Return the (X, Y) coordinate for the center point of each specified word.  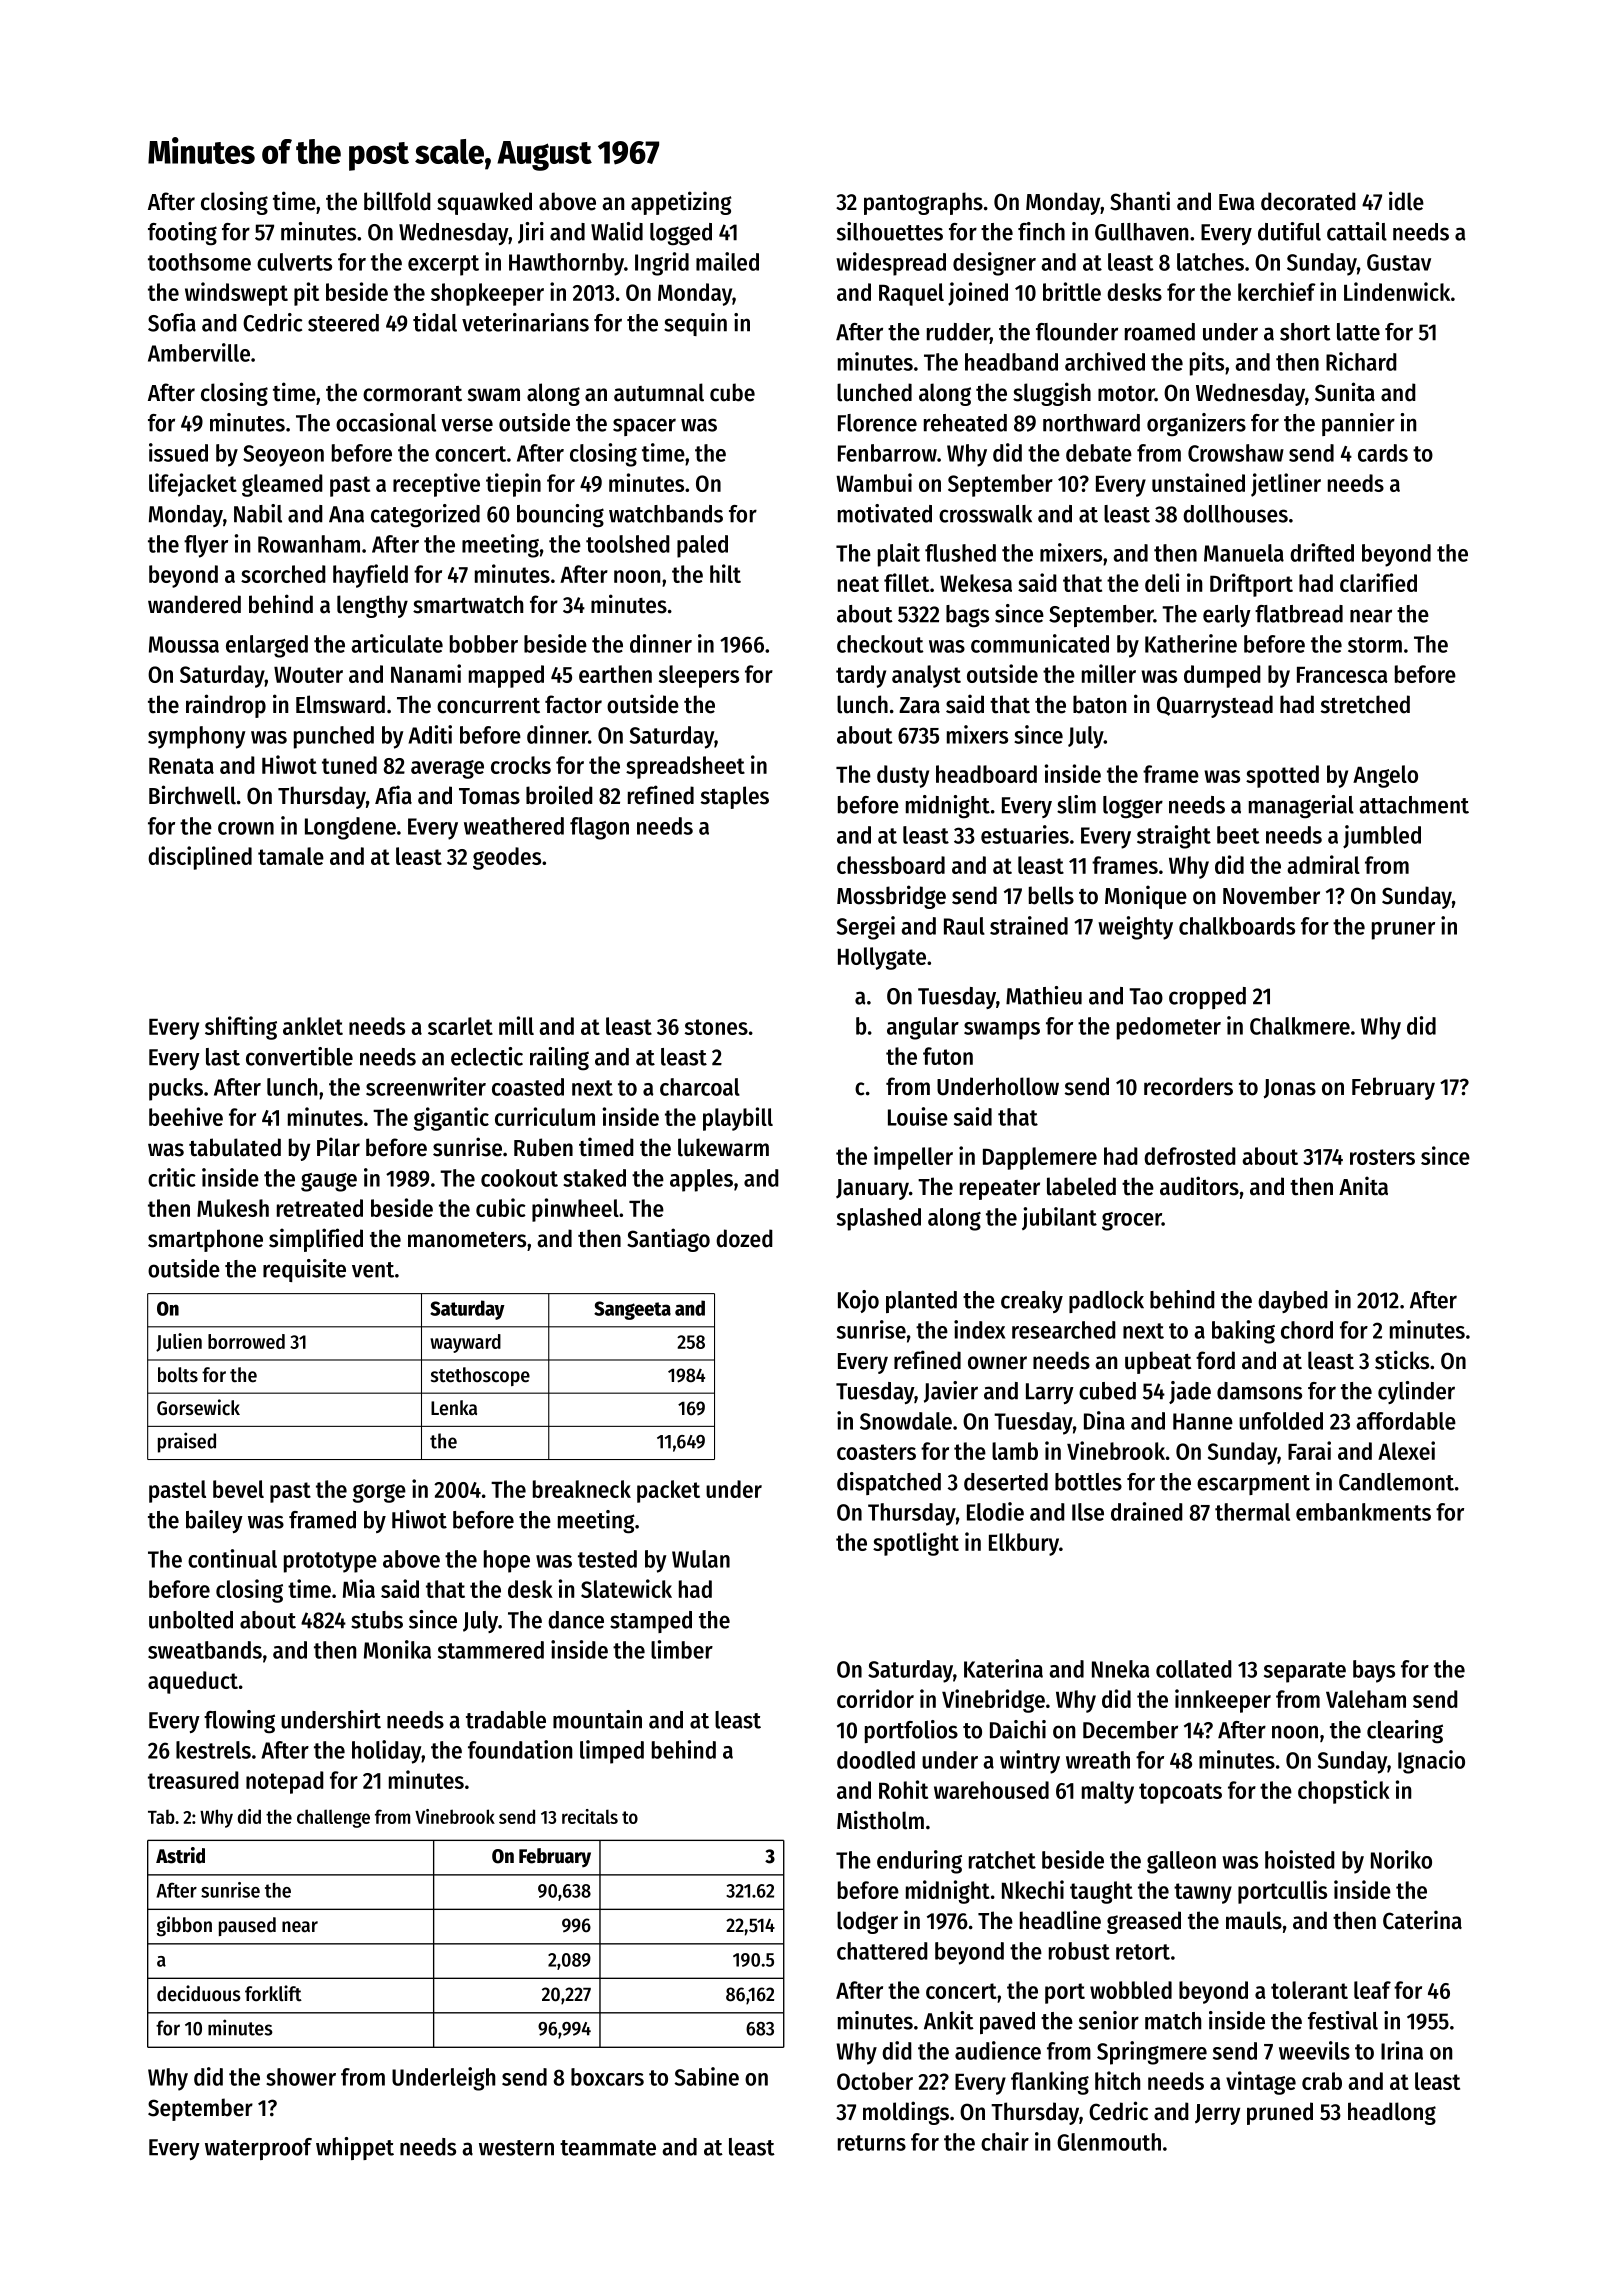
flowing (239, 1722)
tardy (861, 676)
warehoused (991, 1790)
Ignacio (1431, 1762)
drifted (1322, 552)
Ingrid (662, 264)
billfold (397, 201)
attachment (1414, 805)
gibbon (184, 1926)
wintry (1030, 1762)
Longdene (350, 828)
